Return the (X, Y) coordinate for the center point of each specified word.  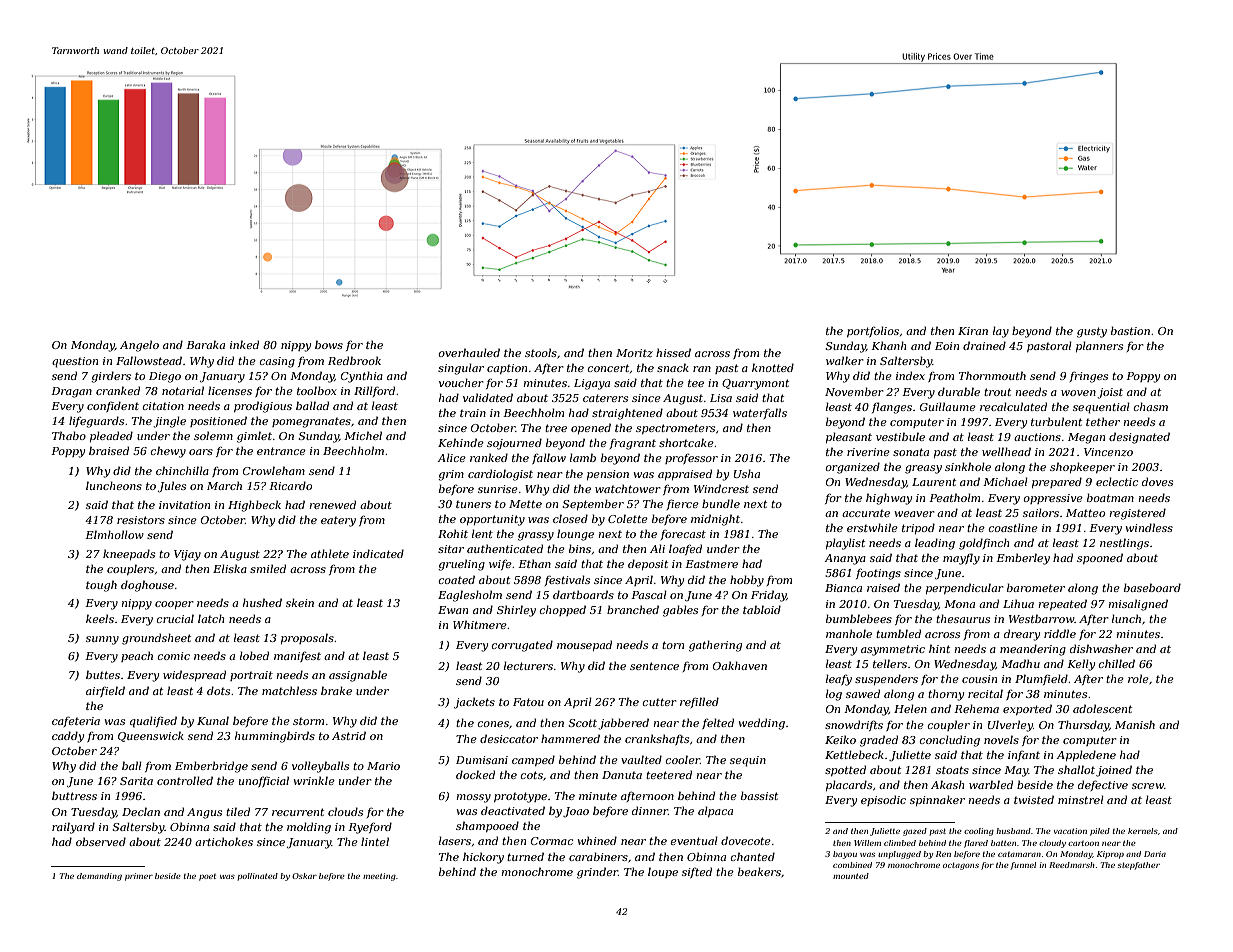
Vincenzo (1108, 452)
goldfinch (984, 544)
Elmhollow (114, 534)
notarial (183, 390)
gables (680, 611)
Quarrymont (755, 384)
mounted (851, 876)
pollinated (258, 877)
